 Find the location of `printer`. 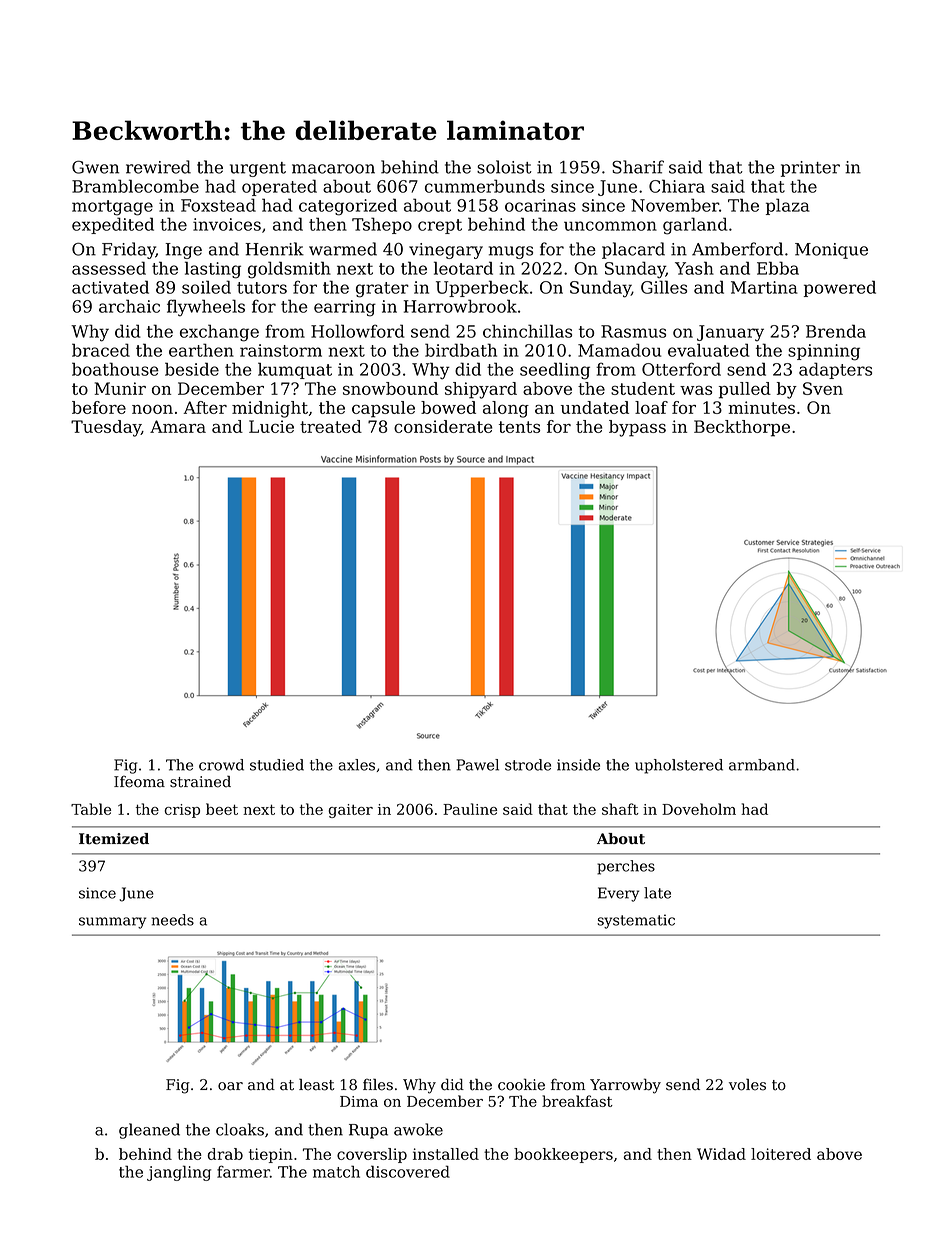

printer is located at coordinates (810, 169).
